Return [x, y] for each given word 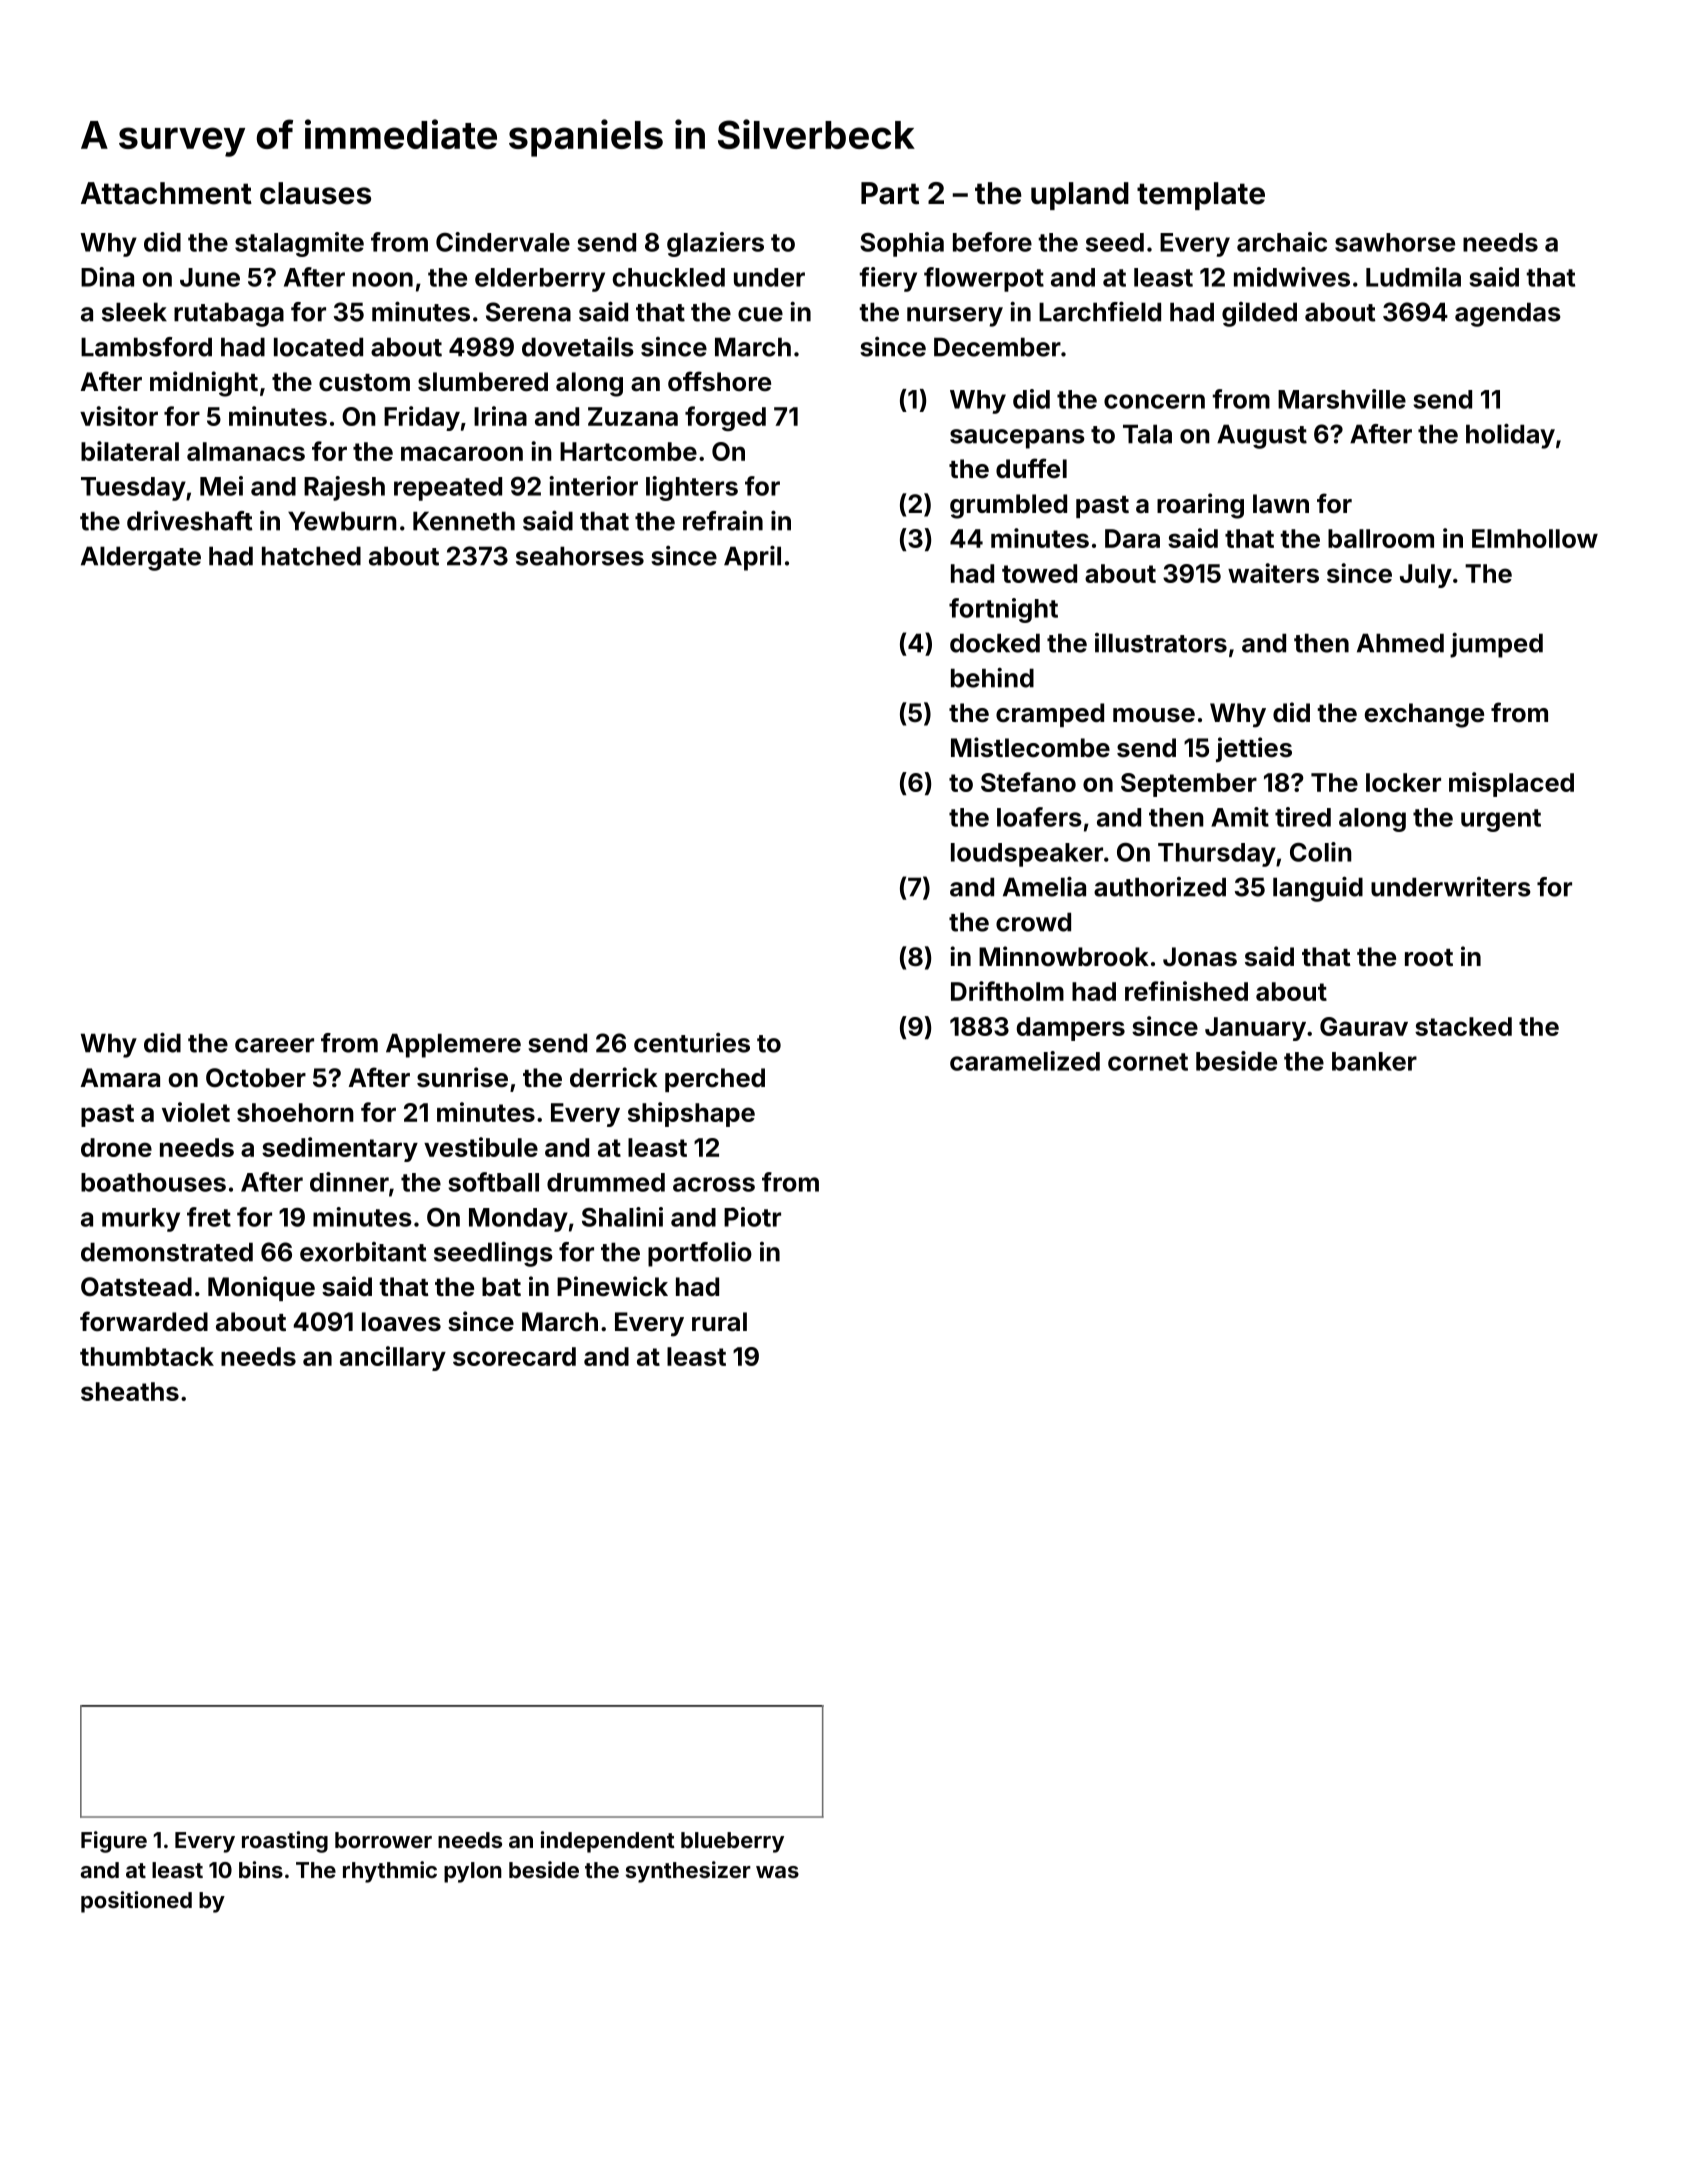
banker [1374, 1061]
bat [501, 1287]
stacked [1463, 1026]
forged [725, 418]
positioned [136, 1902]
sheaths [130, 1391]
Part [890, 193]
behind [992, 677]
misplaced [1511, 784]
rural [719, 1322]
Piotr [752, 1217]
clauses [315, 193]
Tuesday [133, 489]
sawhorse [1395, 242]
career [274, 1045]
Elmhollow [1535, 538]
